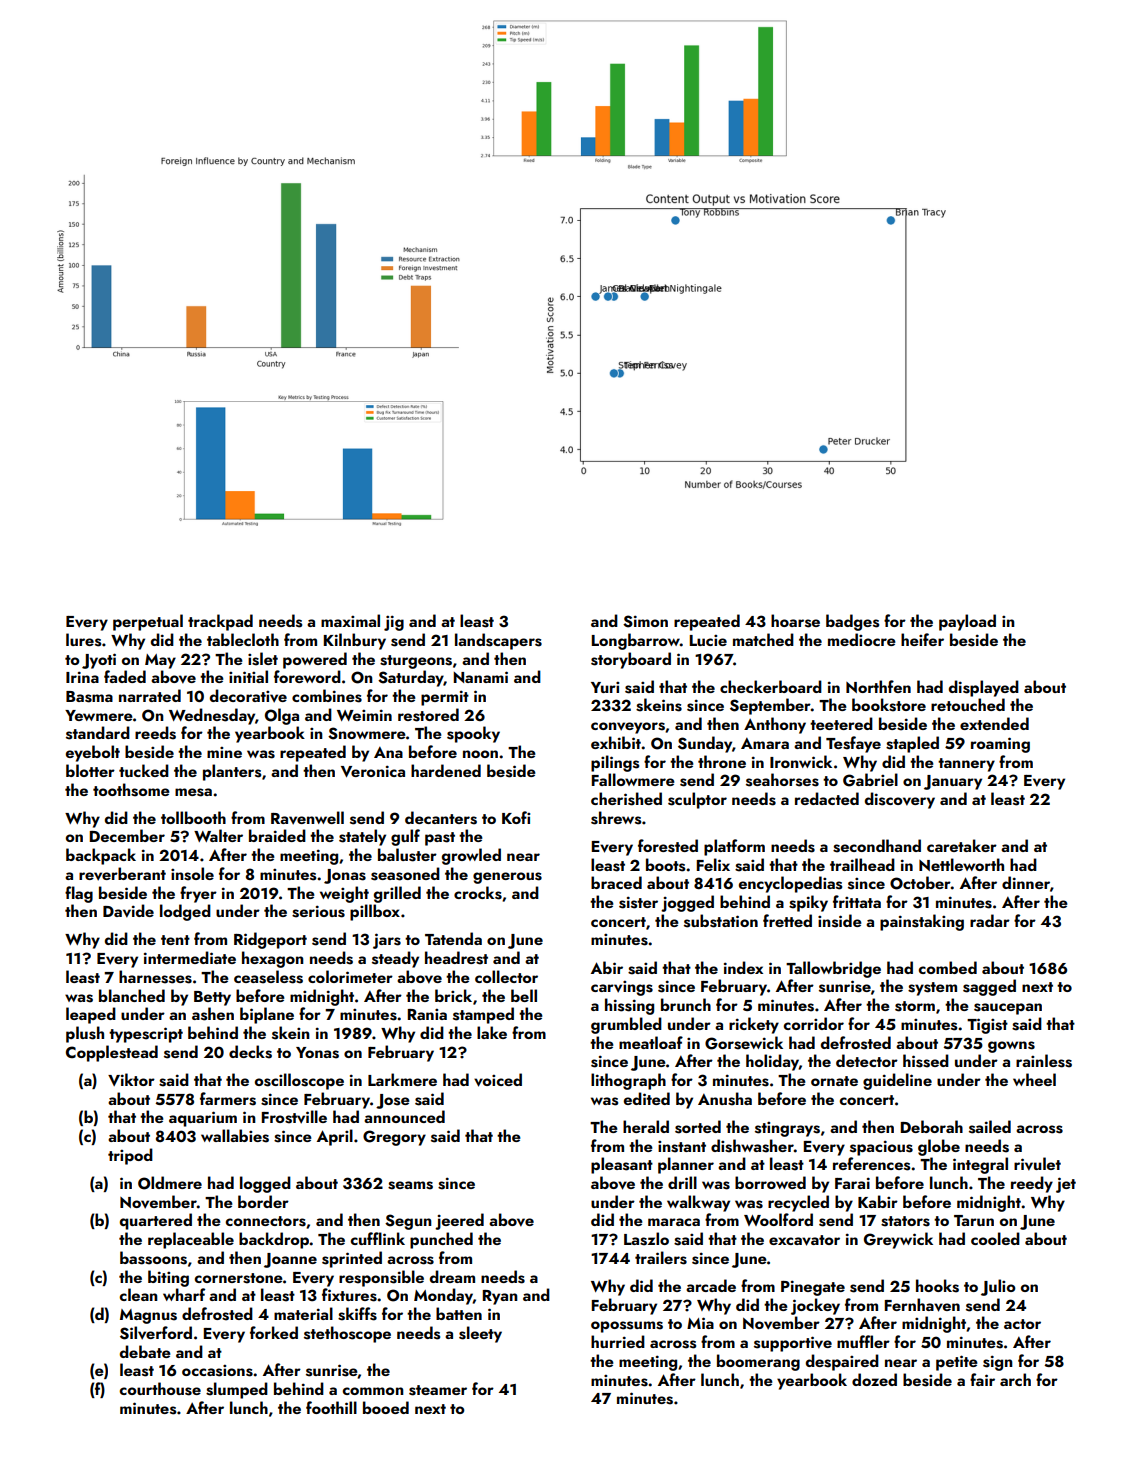 The image size is (1143, 1479). I want to click on payload, so click(967, 622).
